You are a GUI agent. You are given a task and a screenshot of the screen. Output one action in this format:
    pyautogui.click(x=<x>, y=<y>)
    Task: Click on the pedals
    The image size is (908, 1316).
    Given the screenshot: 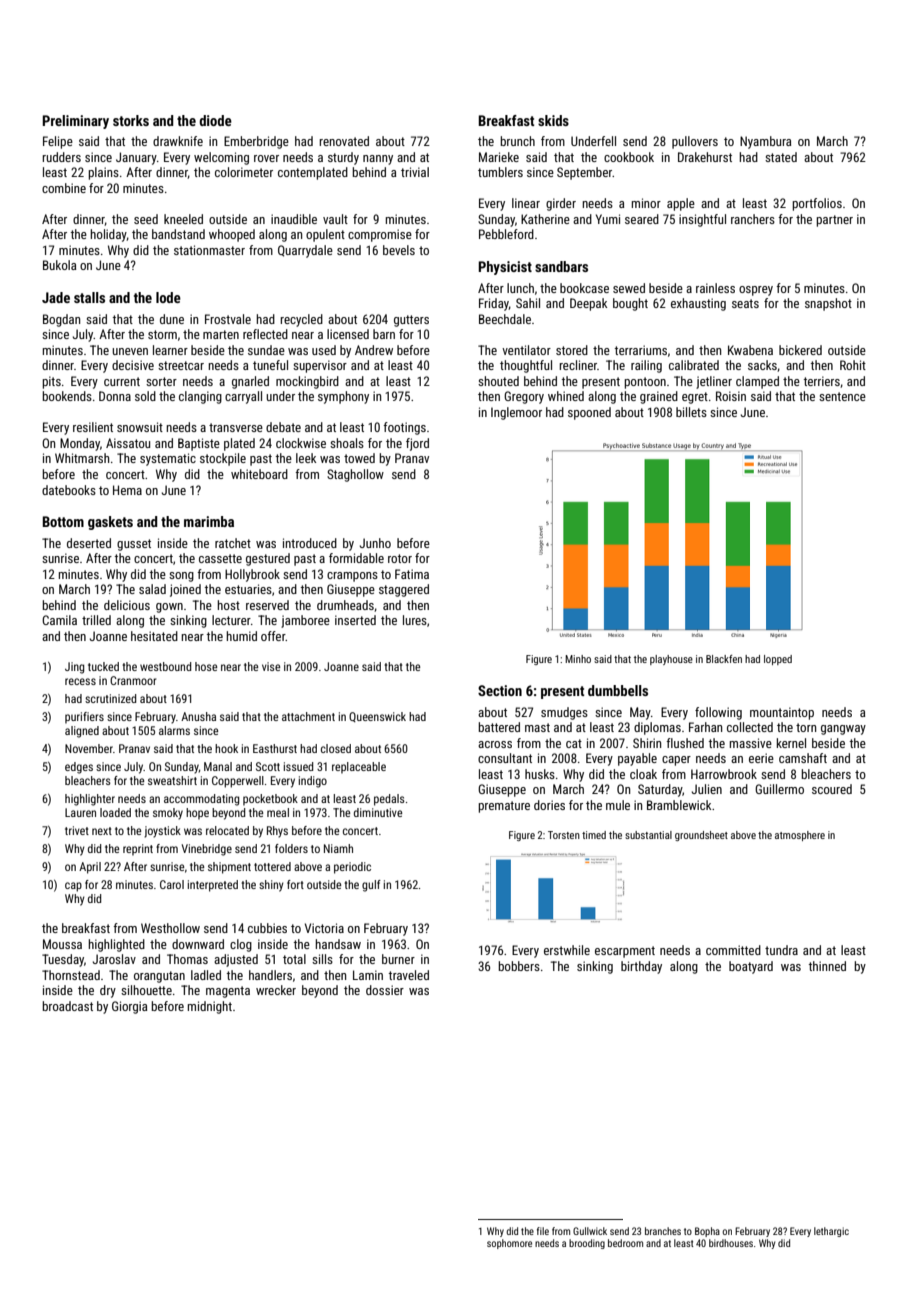 What is the action you would take?
    pyautogui.click(x=389, y=800)
